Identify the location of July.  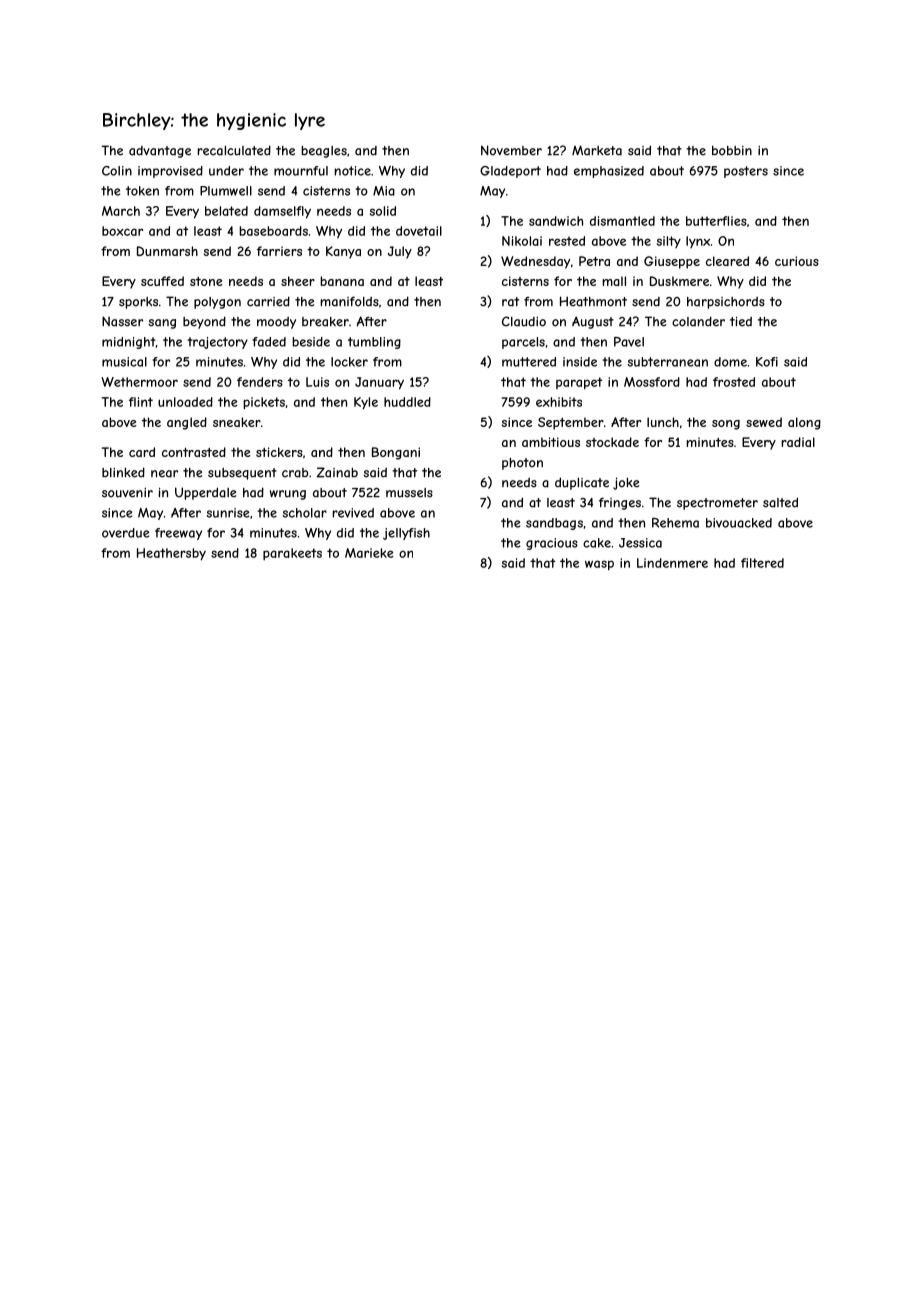
(400, 252).
